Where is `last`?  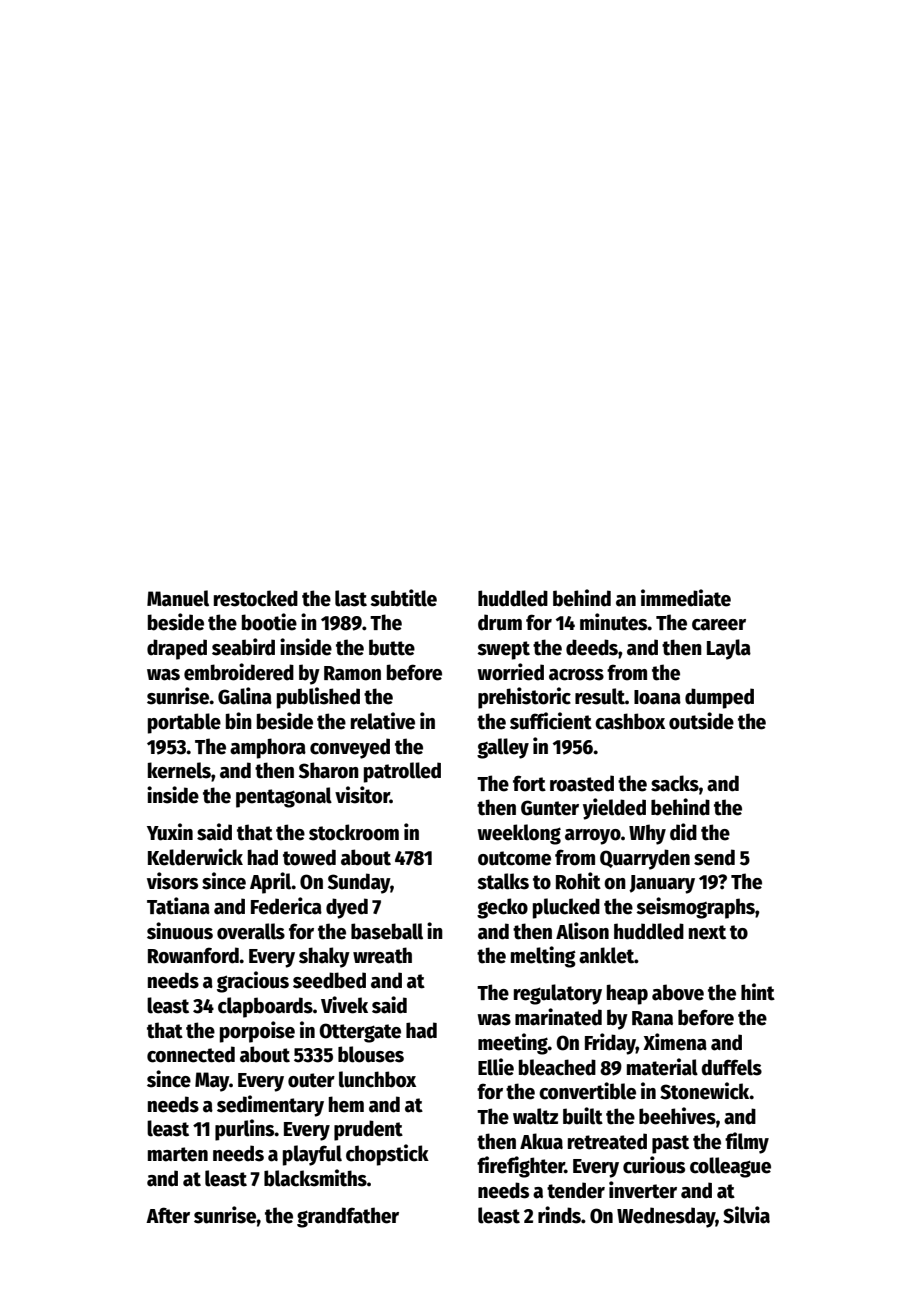 last is located at coordinates (351, 598).
